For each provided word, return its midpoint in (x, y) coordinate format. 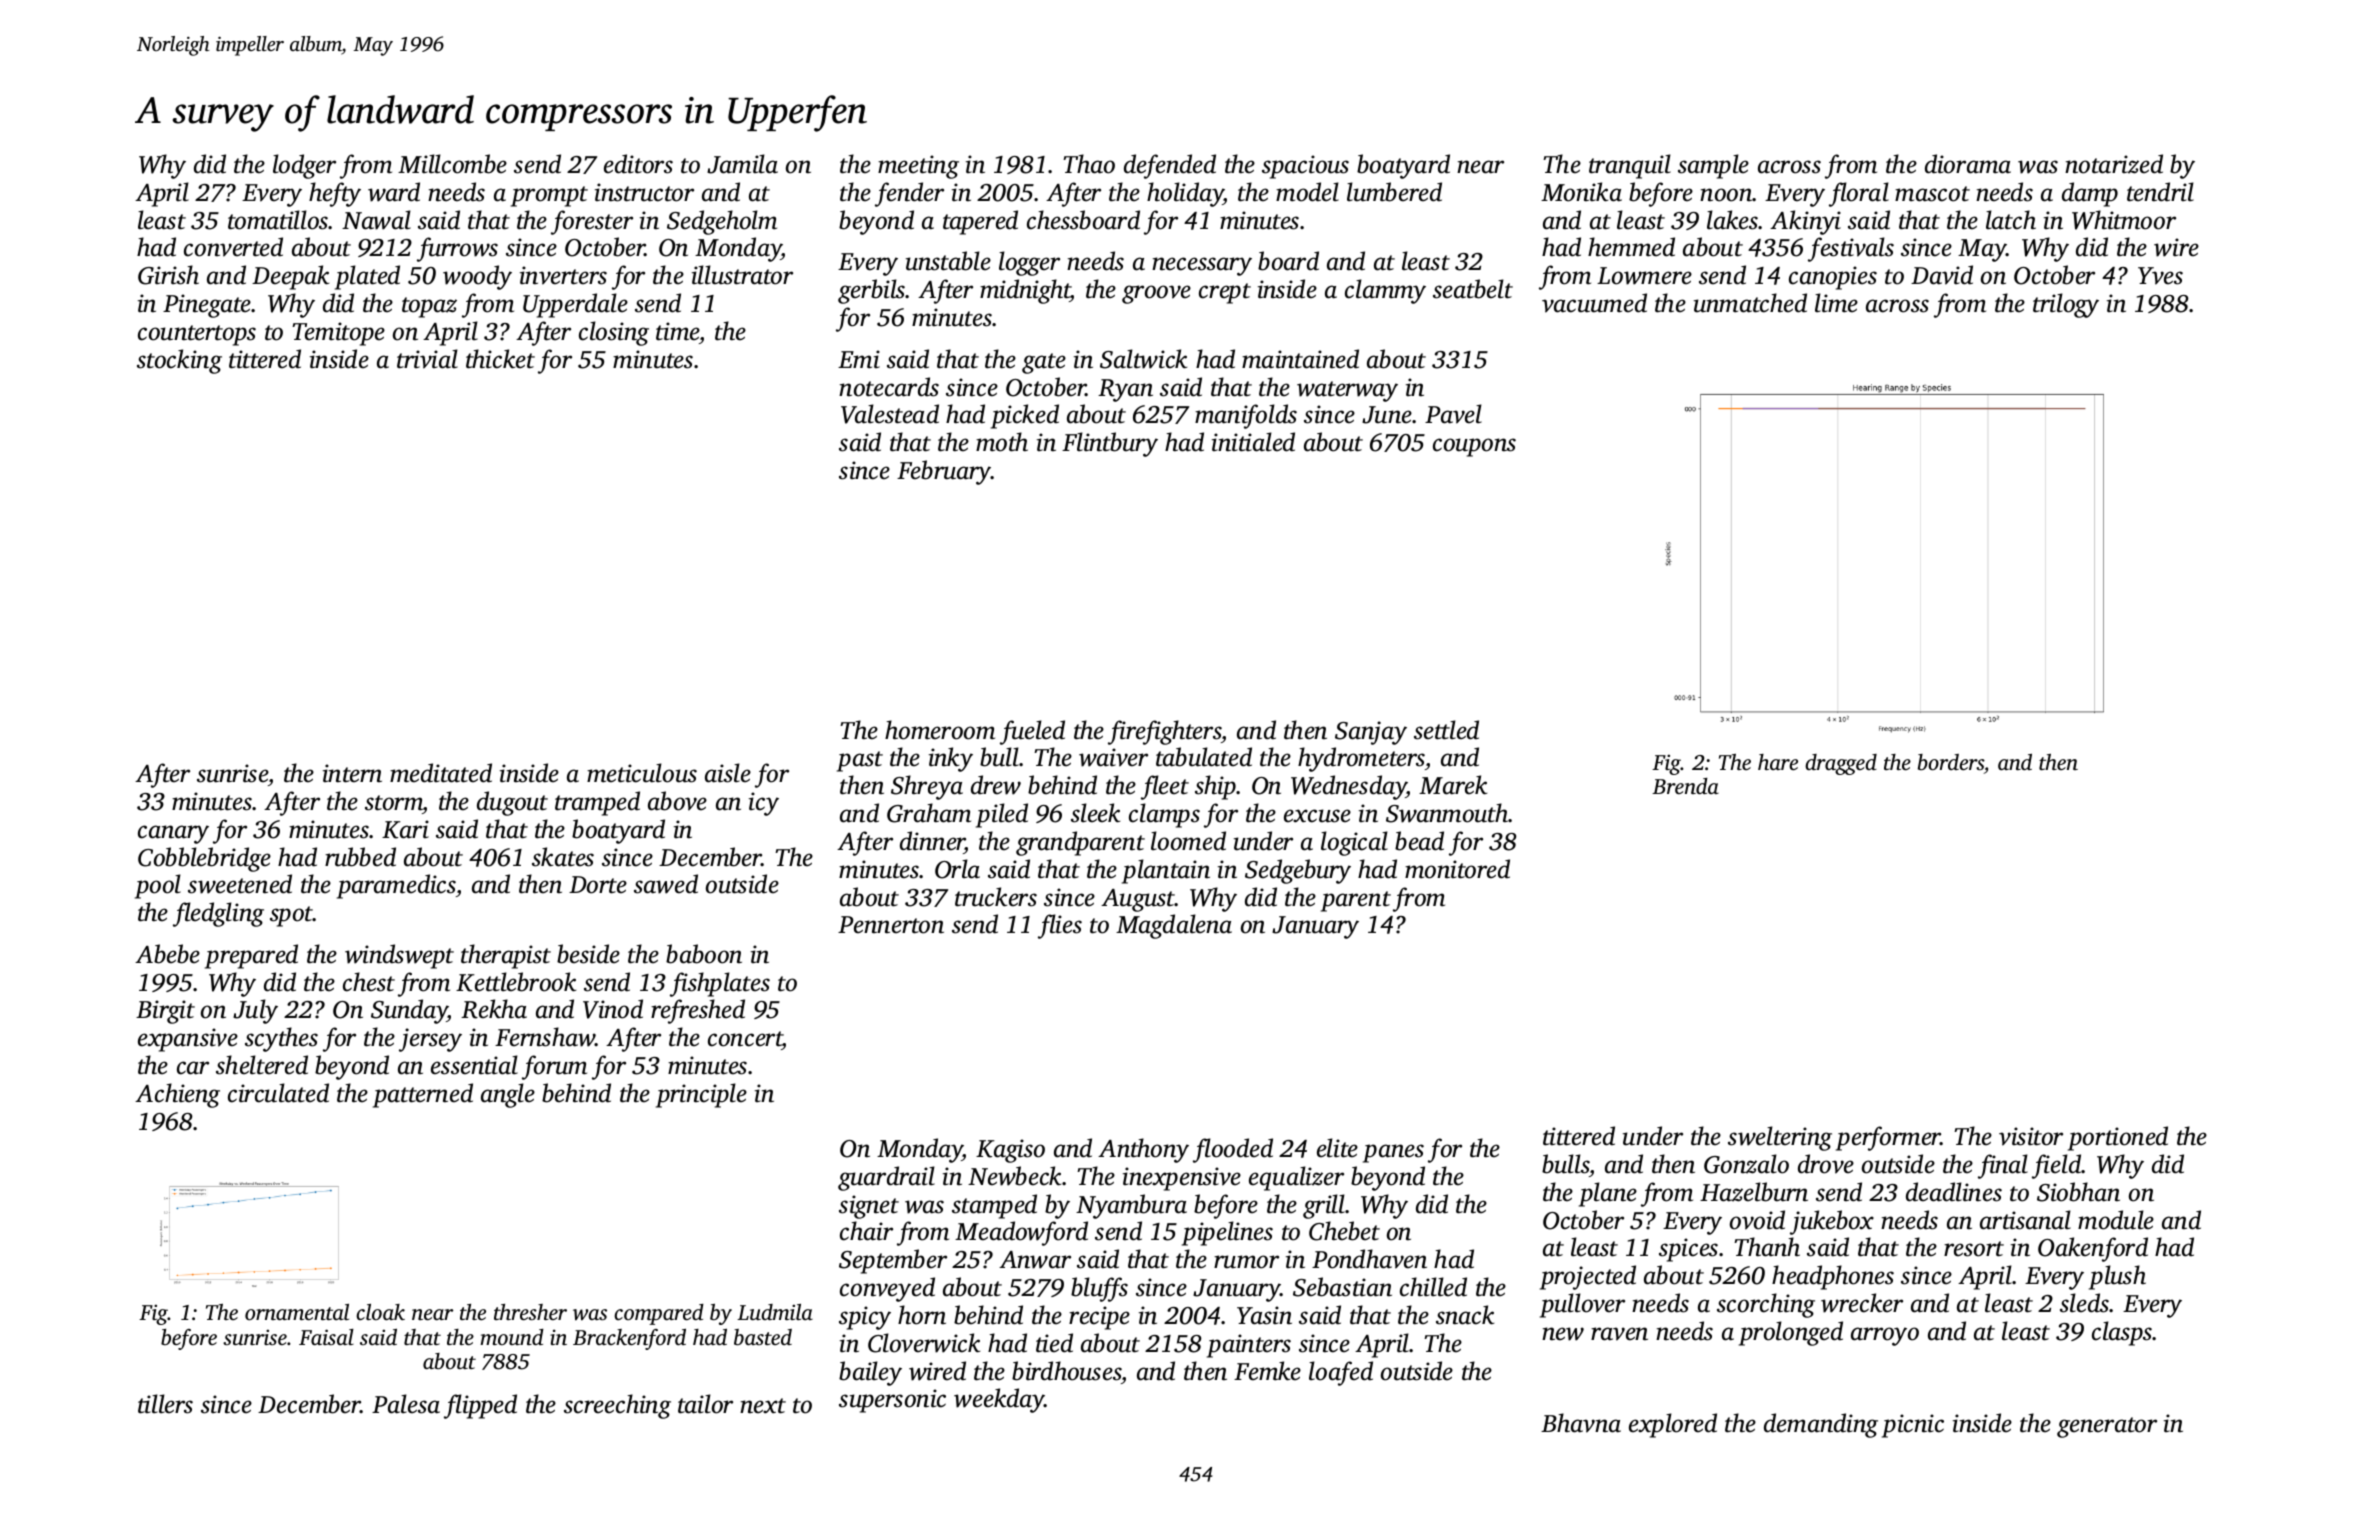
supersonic (892, 1401)
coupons (1474, 447)
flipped (480, 1406)
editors (638, 164)
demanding (1821, 1425)
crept (1225, 293)
